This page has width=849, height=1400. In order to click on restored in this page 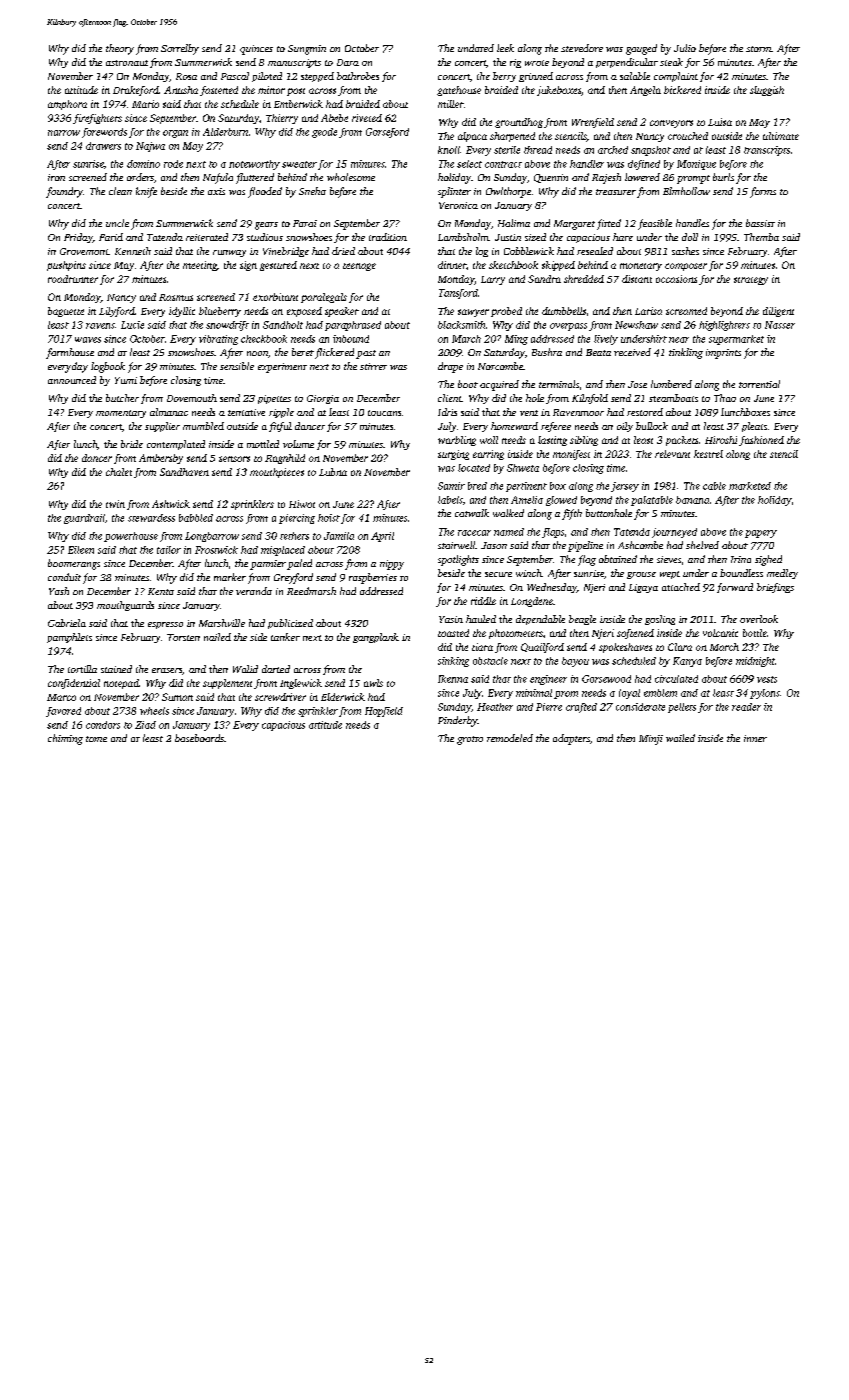, I will do `click(645, 412)`.
